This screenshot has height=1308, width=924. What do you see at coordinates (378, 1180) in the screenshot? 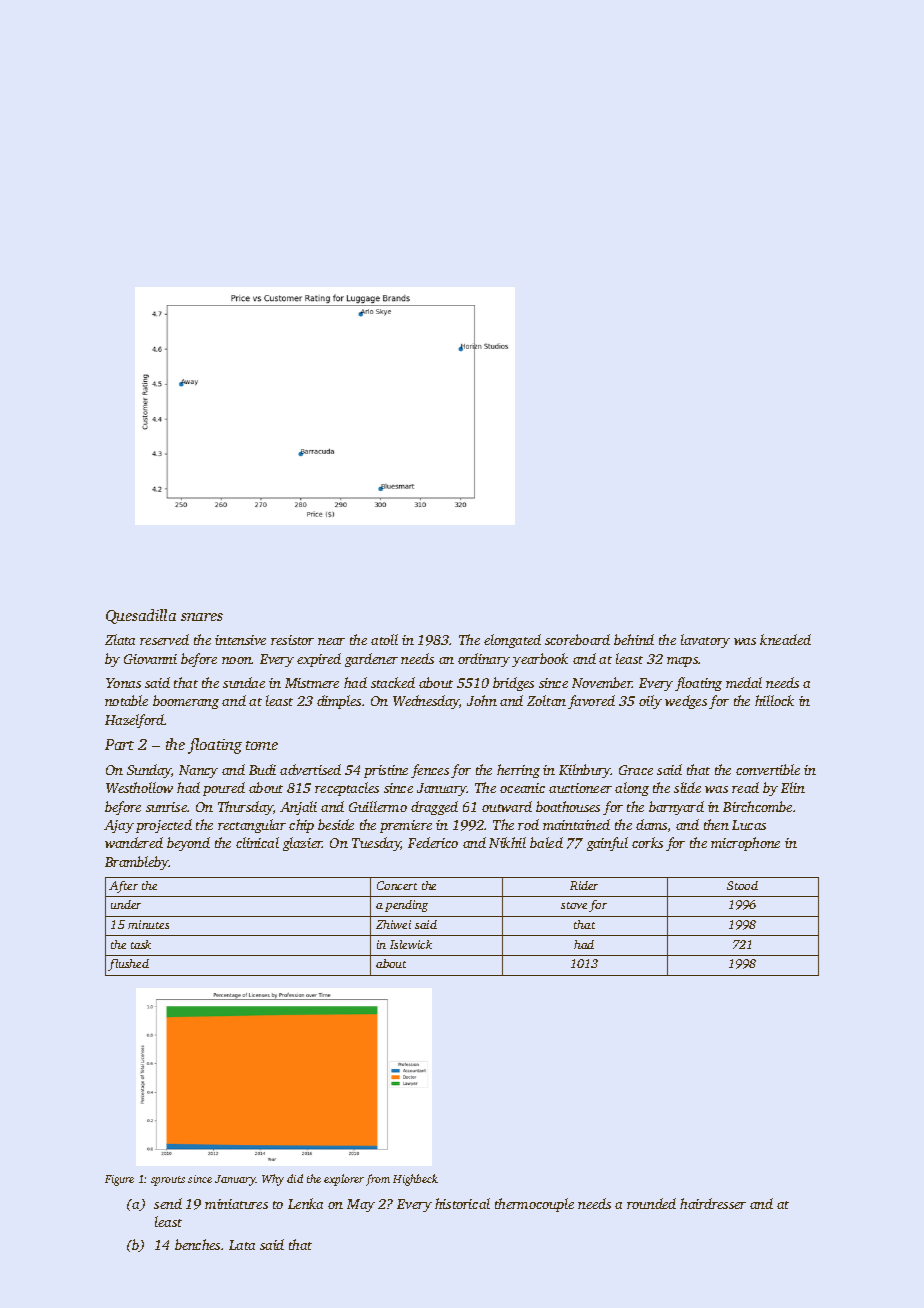
I see `from` at bounding box center [378, 1180].
